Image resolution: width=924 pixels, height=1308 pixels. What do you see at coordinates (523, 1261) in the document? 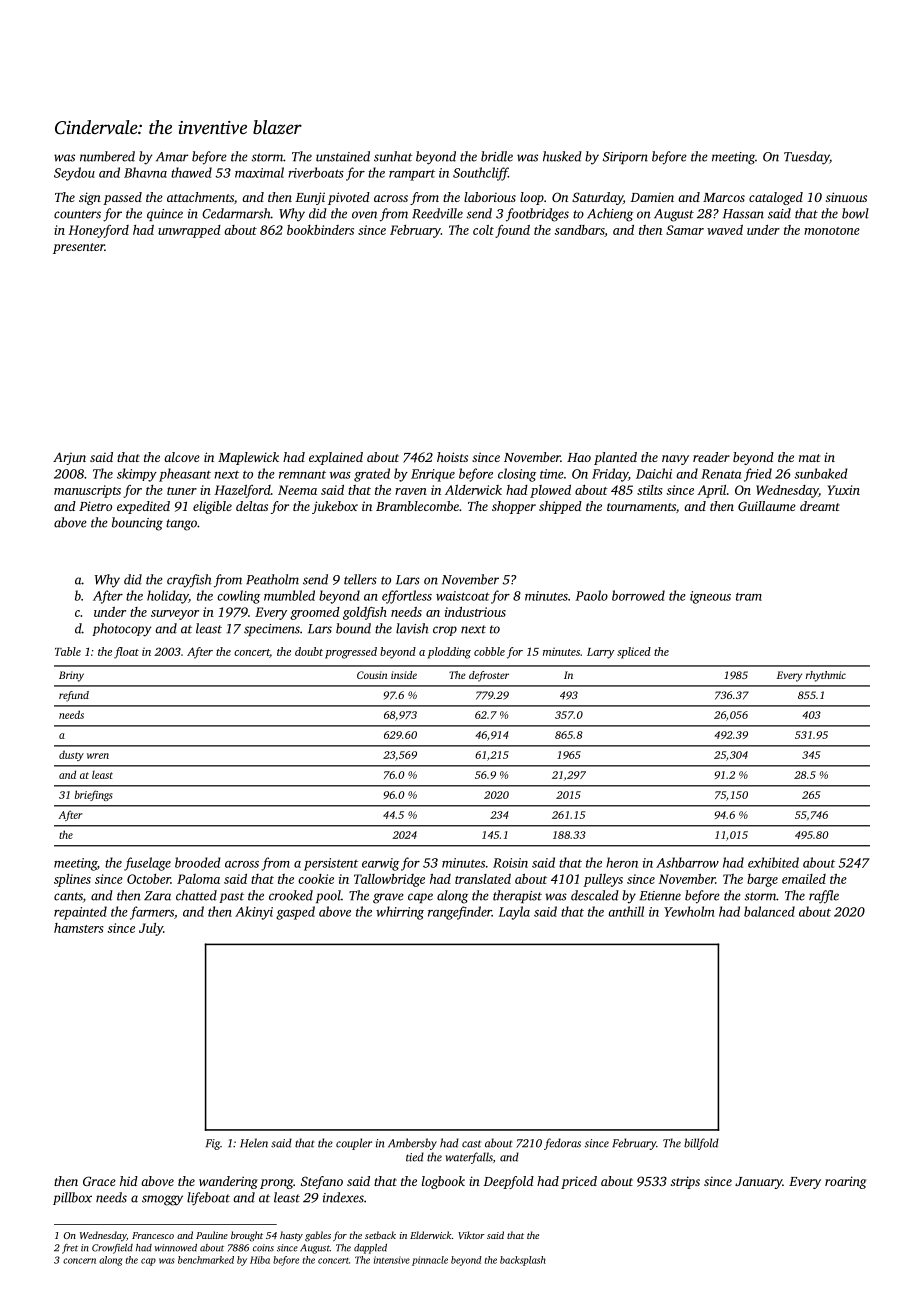
I see `backsplash` at bounding box center [523, 1261].
